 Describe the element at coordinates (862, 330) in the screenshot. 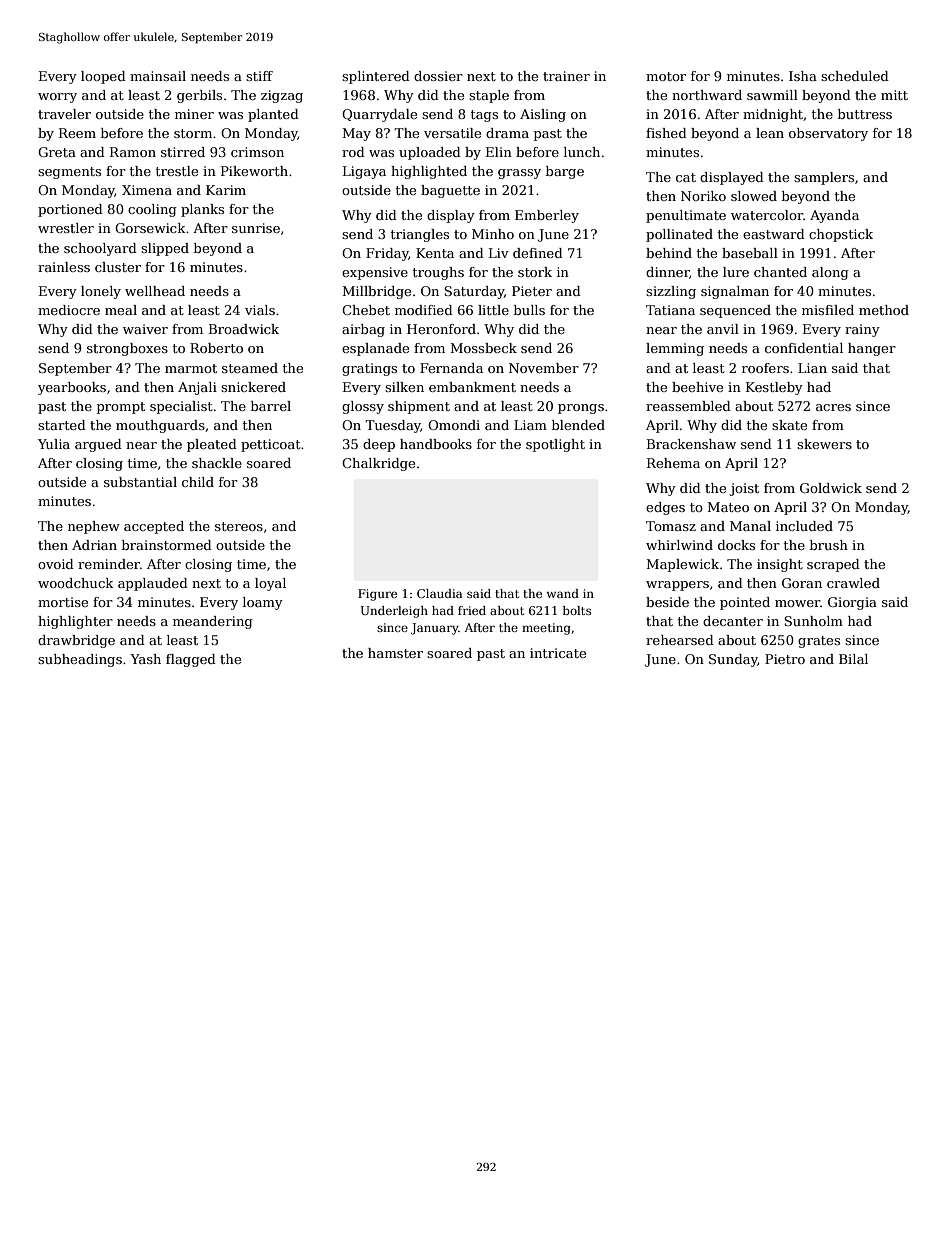

I see `rainy` at that location.
